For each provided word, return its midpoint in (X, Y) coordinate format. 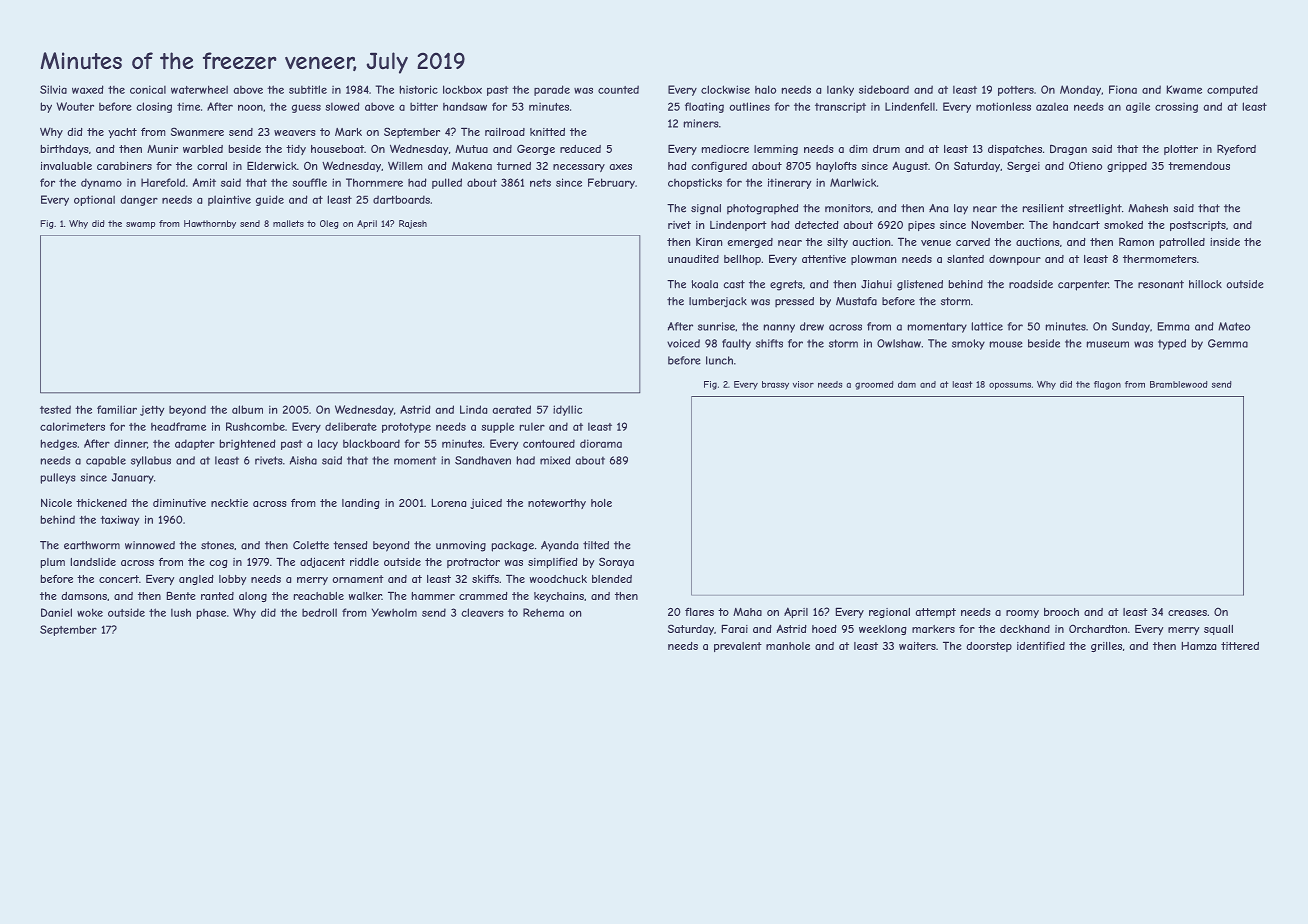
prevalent (738, 647)
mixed (555, 460)
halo (766, 89)
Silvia (53, 89)
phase (211, 614)
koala (704, 284)
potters (1016, 91)
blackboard (371, 443)
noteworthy (557, 504)
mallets (288, 223)
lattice (987, 326)
